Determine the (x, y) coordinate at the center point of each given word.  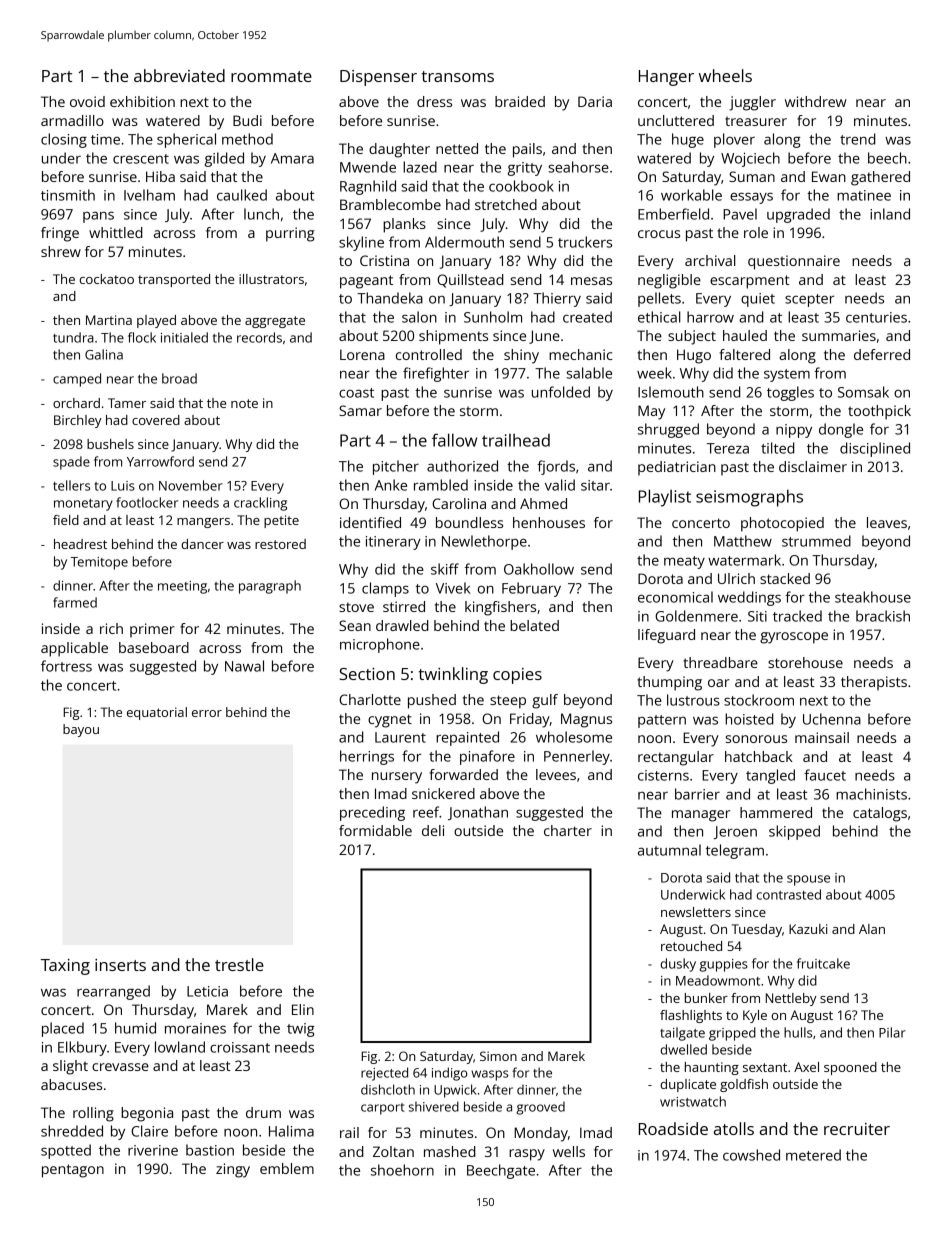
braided (520, 101)
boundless (469, 522)
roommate (271, 76)
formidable (375, 830)
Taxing (65, 967)
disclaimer (813, 466)
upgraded (798, 215)
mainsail (822, 737)
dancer (202, 544)
